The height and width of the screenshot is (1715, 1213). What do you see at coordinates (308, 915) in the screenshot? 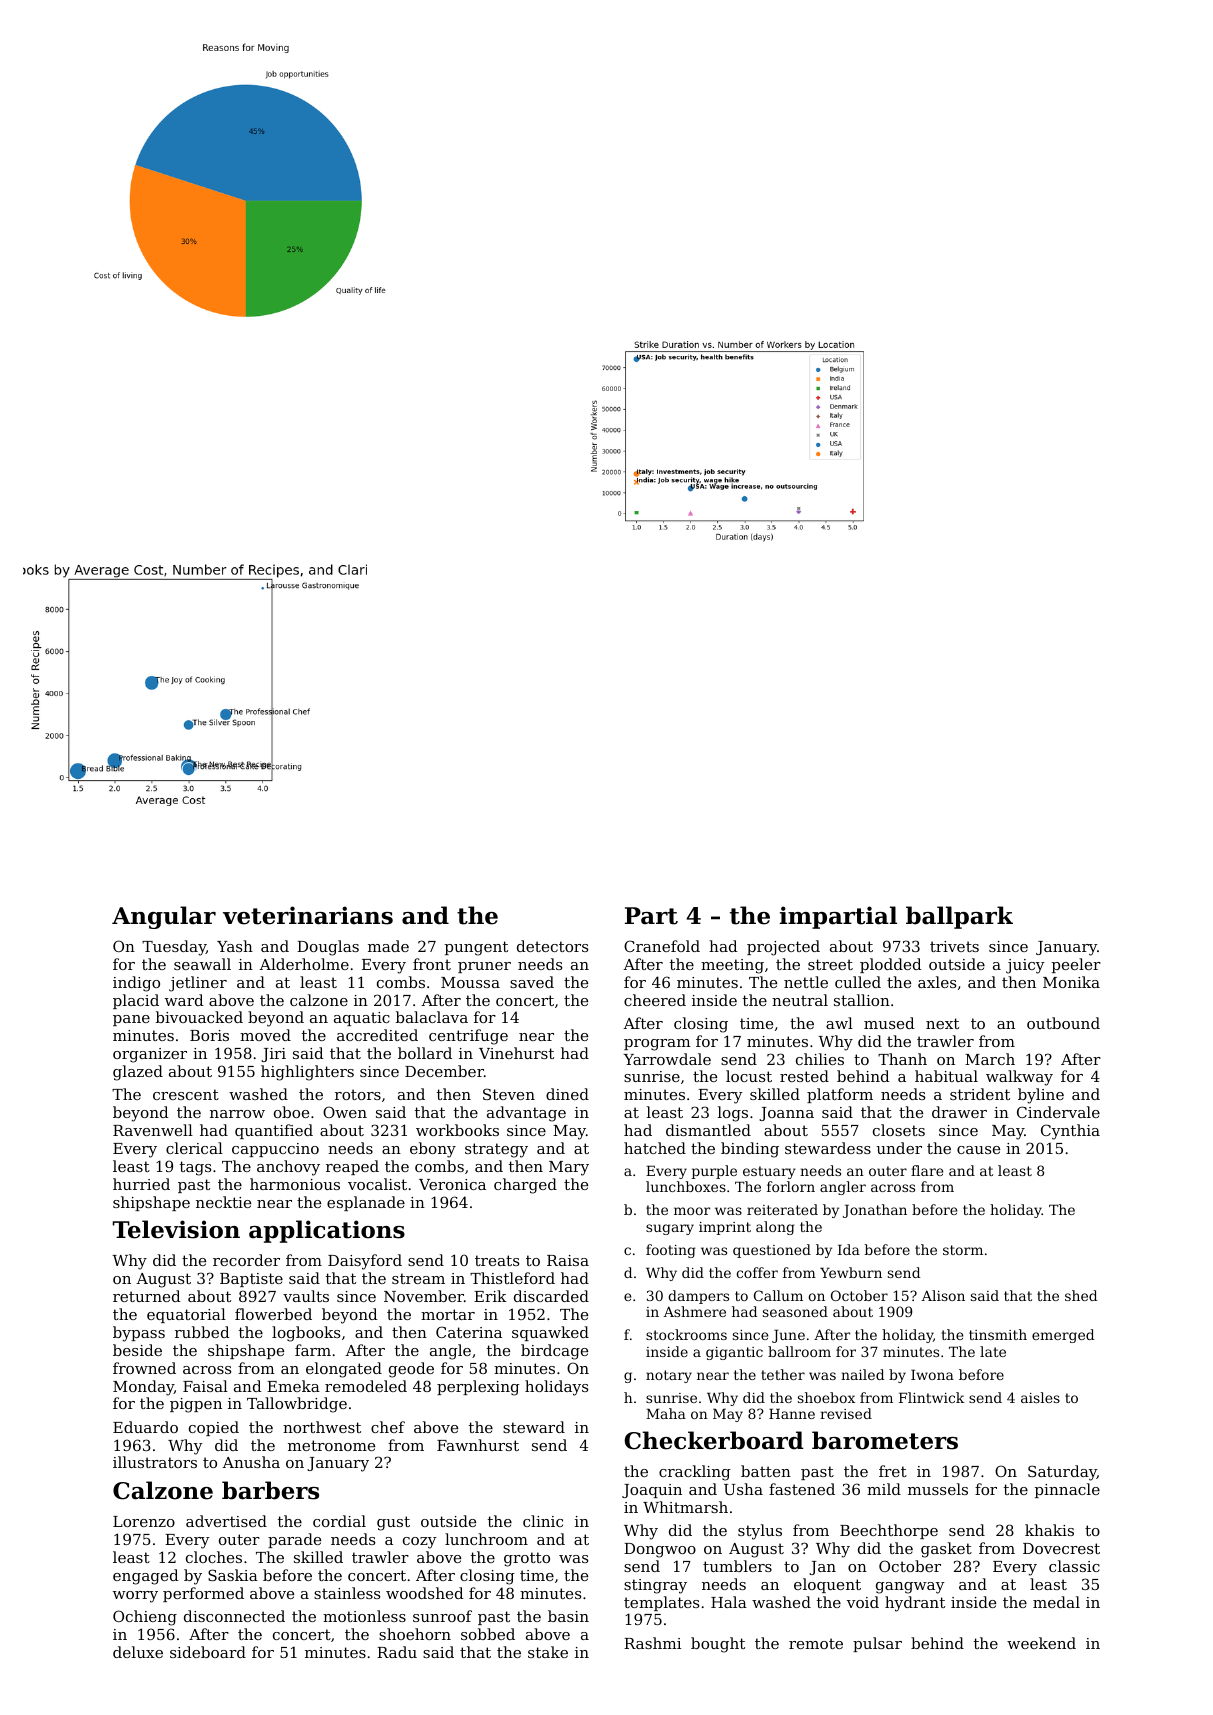
I see `veterinarians` at bounding box center [308, 915].
